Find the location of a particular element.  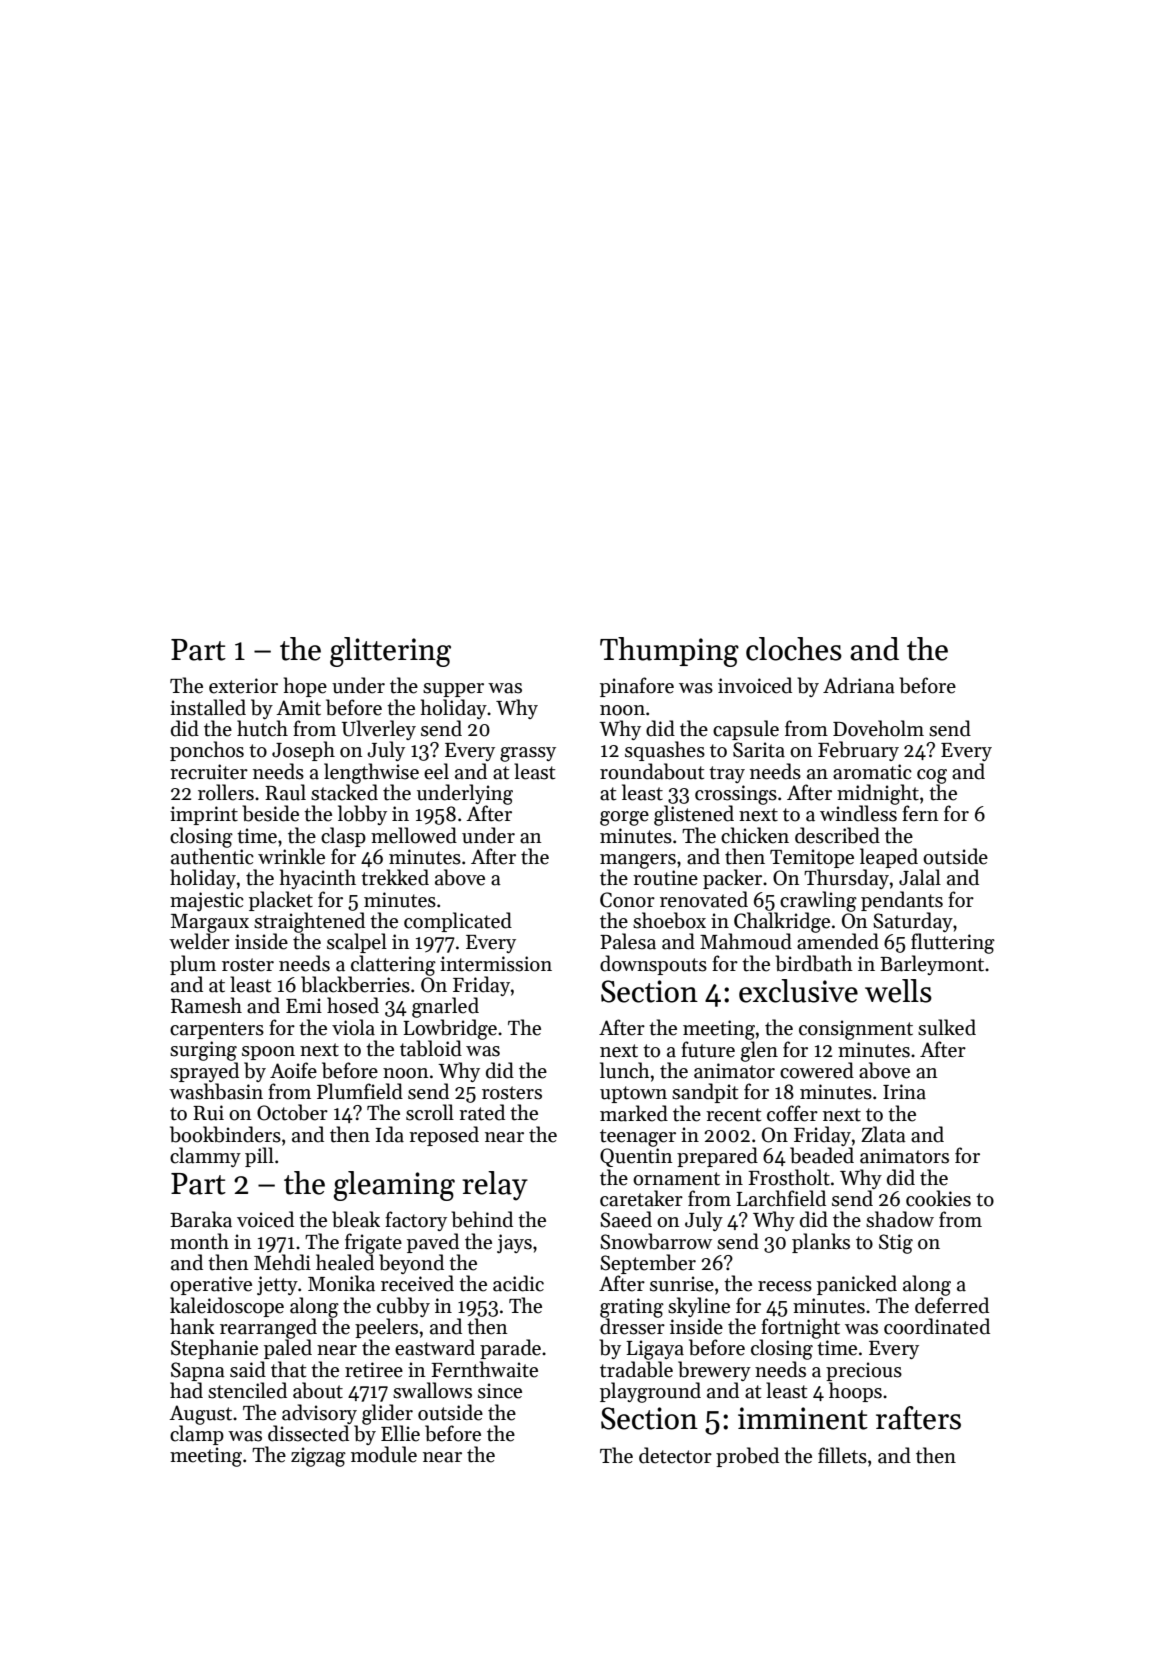

amended is located at coordinates (838, 941).
